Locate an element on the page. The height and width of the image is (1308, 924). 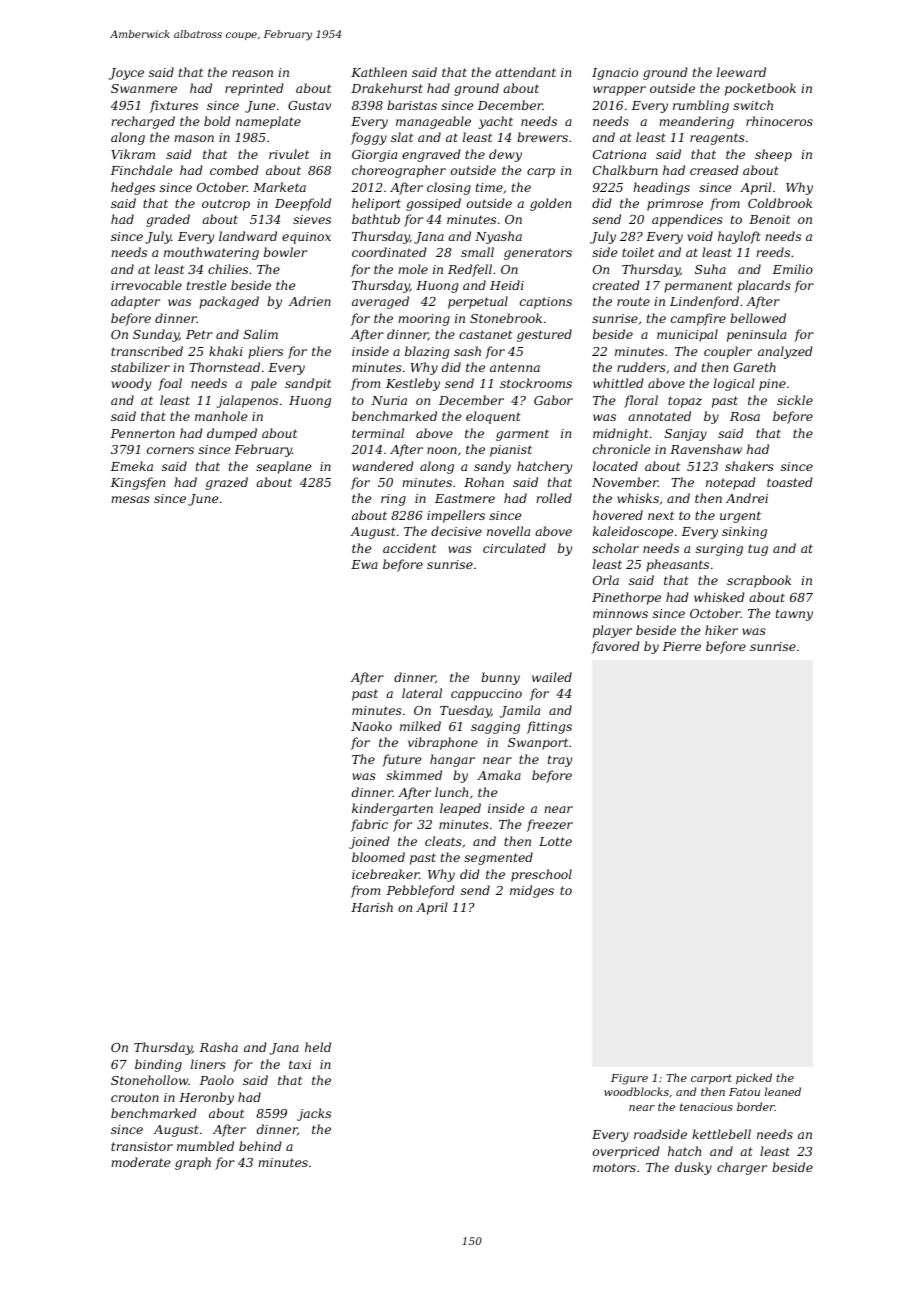
held is located at coordinates (318, 1047).
